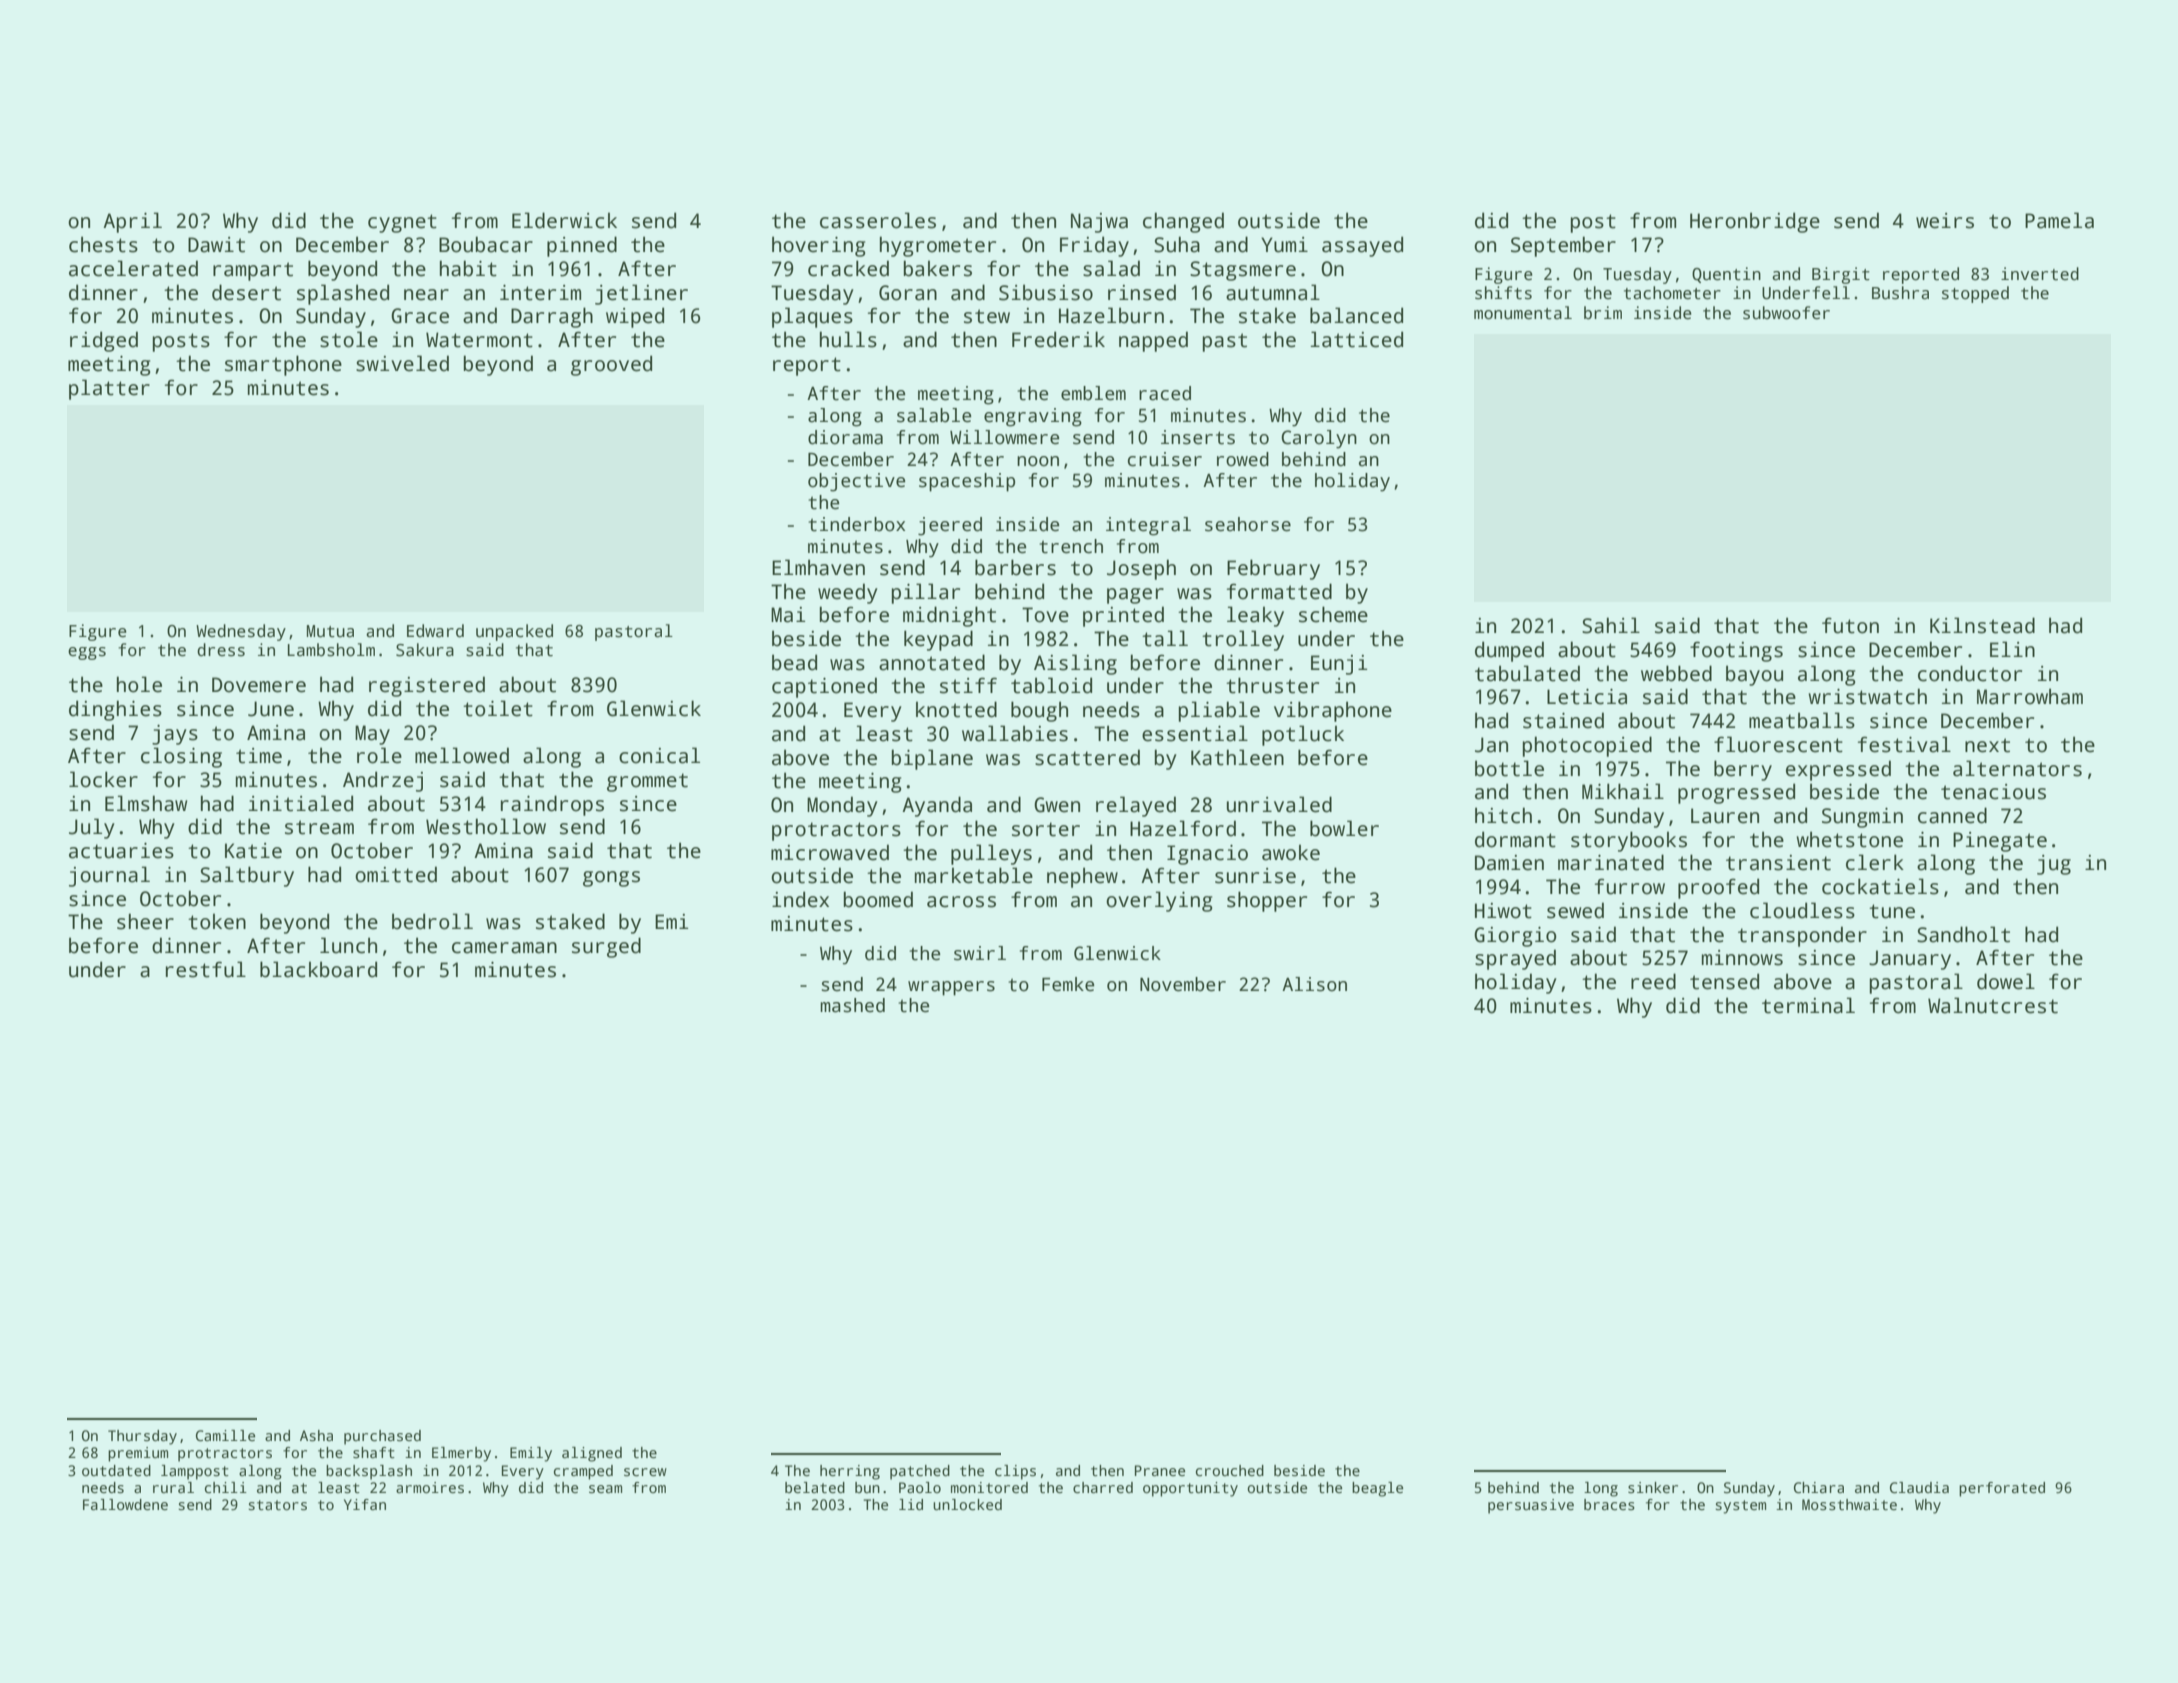 This image has width=2178, height=1683. I want to click on mashed, so click(852, 1005).
